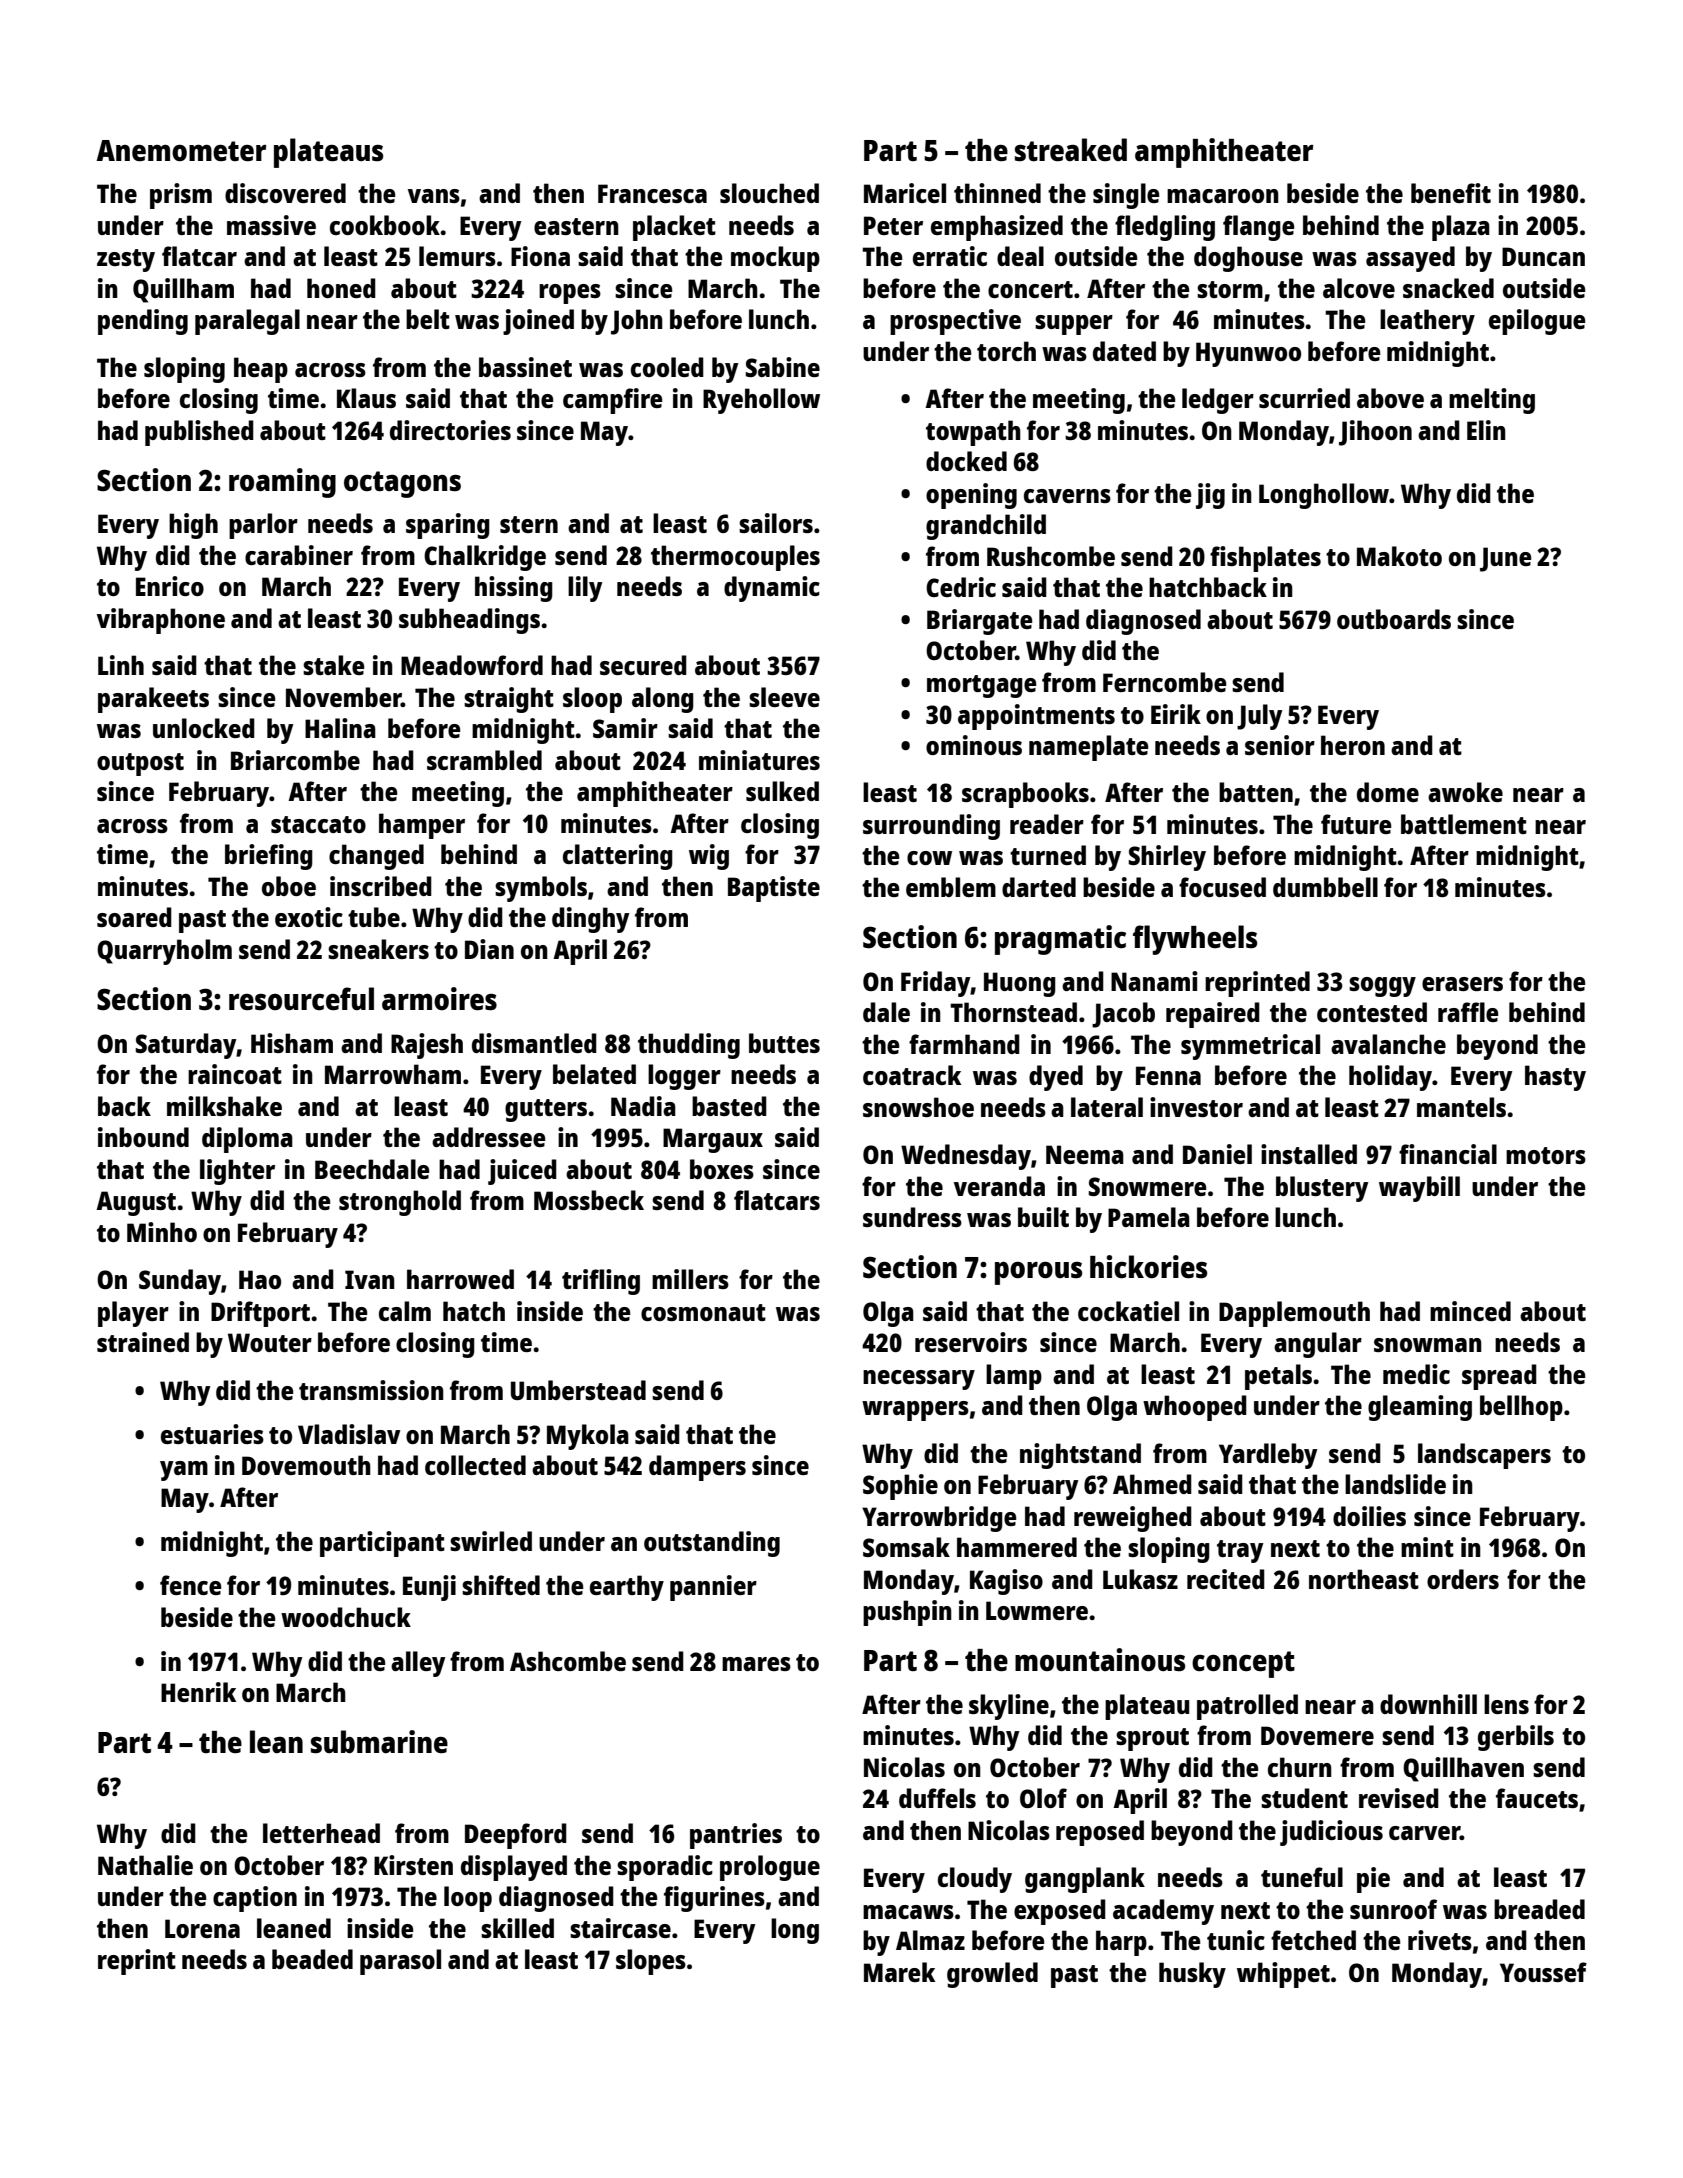 The width and height of the screenshot is (1683, 2178). Describe the element at coordinates (1294, 1314) in the screenshot. I see `Dapplemouth` at that location.
